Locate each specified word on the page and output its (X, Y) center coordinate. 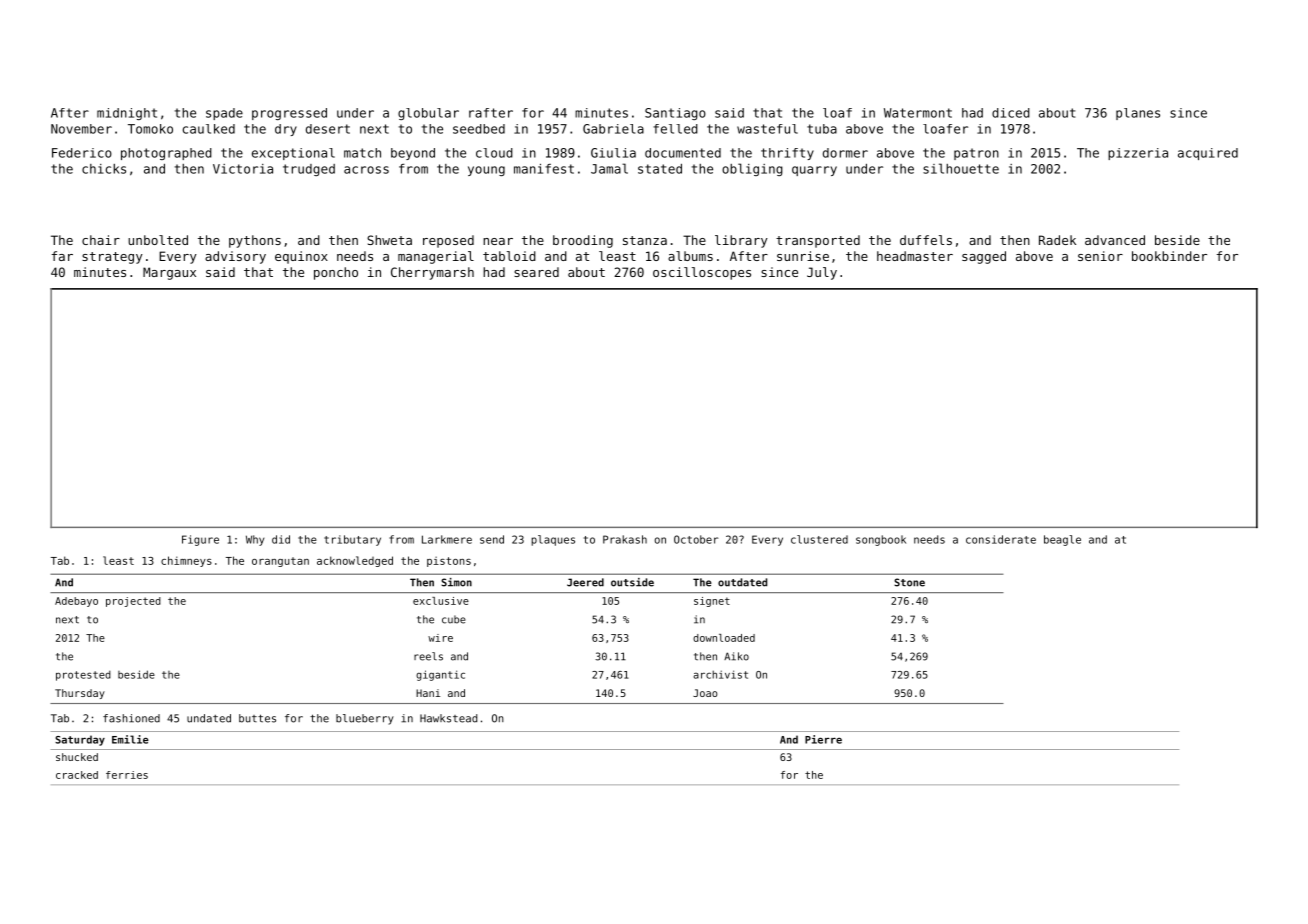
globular (428, 114)
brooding (583, 241)
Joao (705, 693)
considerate (1001, 539)
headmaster (915, 256)
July (822, 273)
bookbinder (1169, 256)
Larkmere (447, 539)
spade (224, 114)
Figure (200, 540)
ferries (127, 775)
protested (83, 676)
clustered (819, 539)
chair (101, 240)
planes (1138, 114)
